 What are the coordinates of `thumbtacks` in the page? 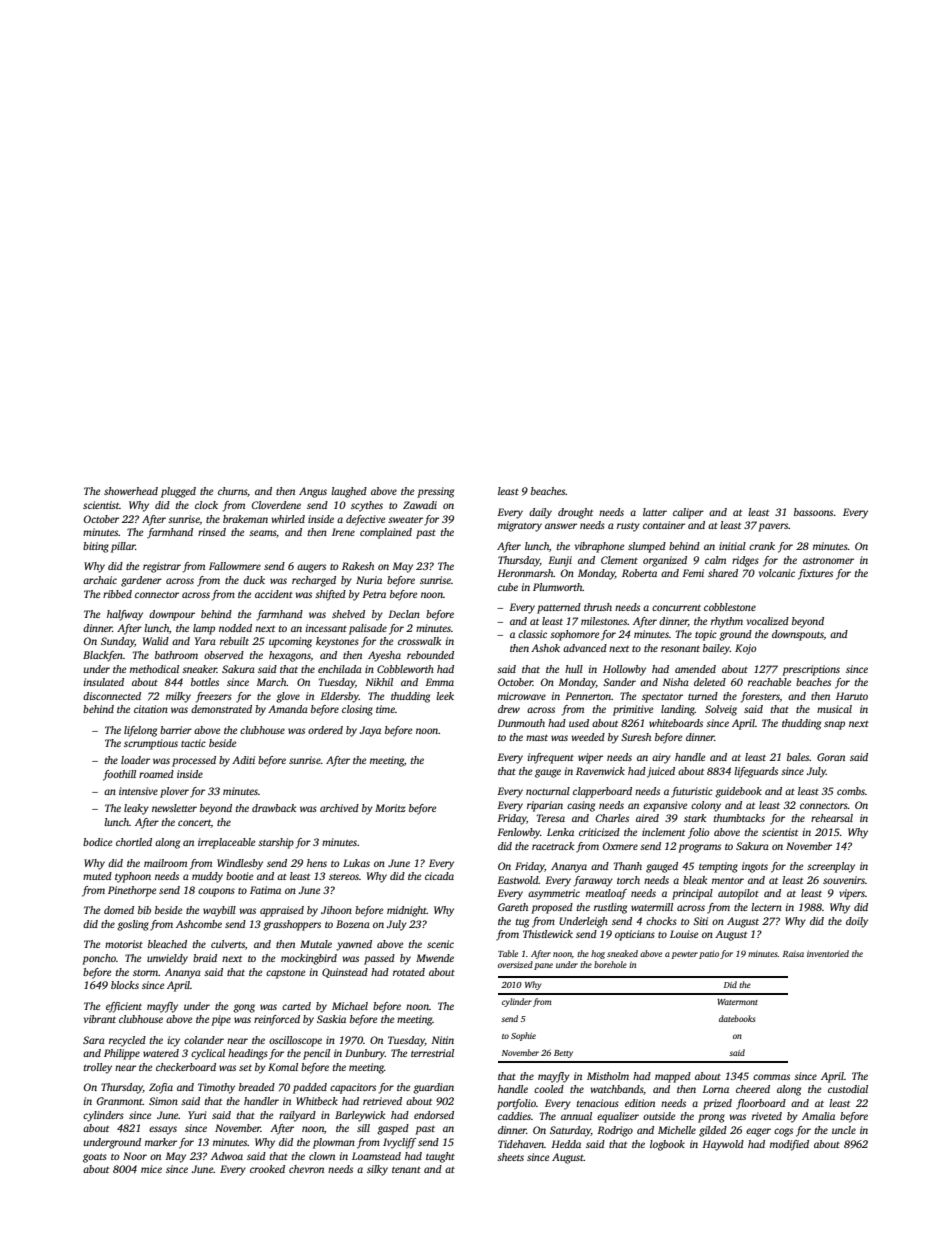 It's located at (739, 818).
